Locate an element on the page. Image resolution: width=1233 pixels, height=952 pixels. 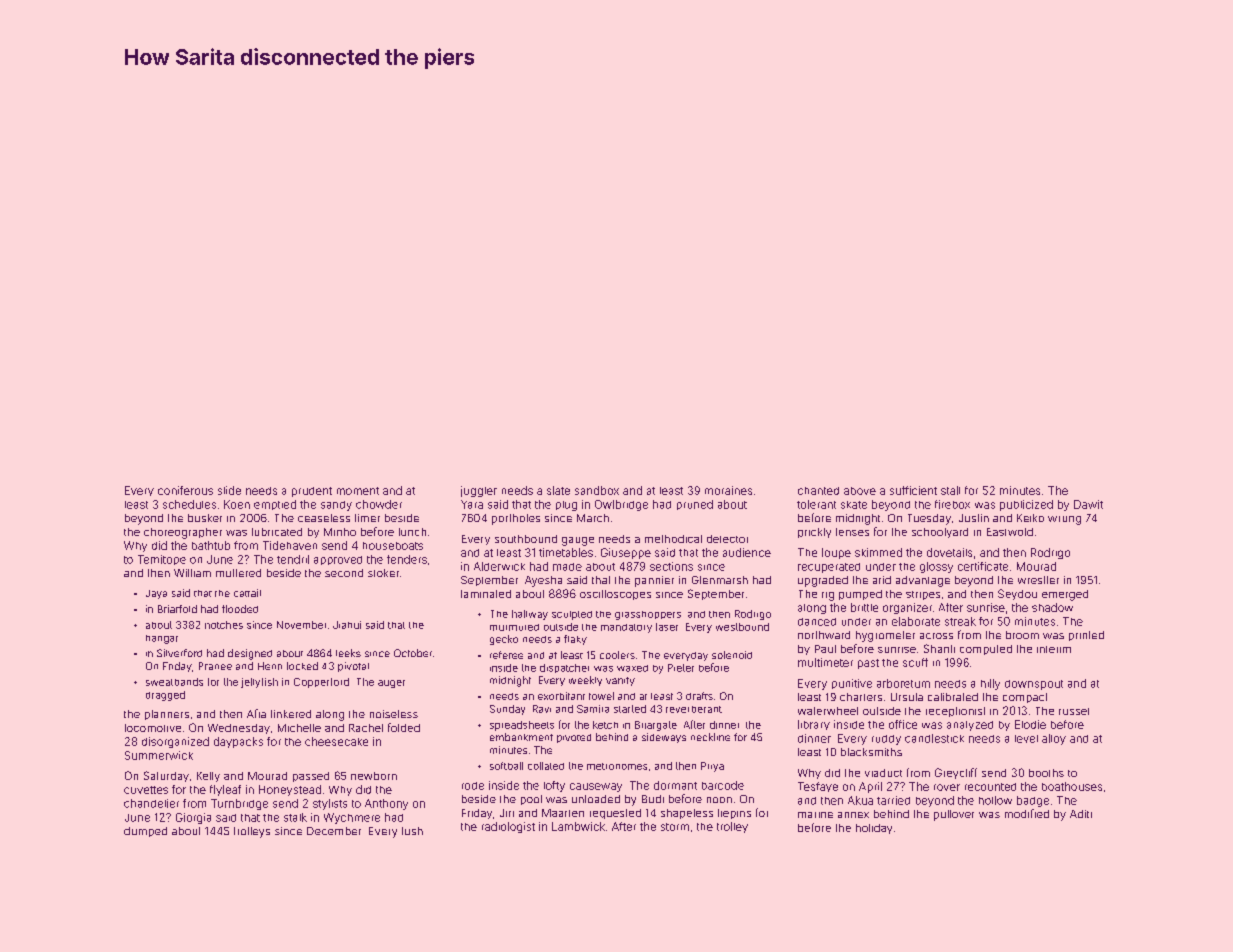
holiday is located at coordinates (874, 829).
